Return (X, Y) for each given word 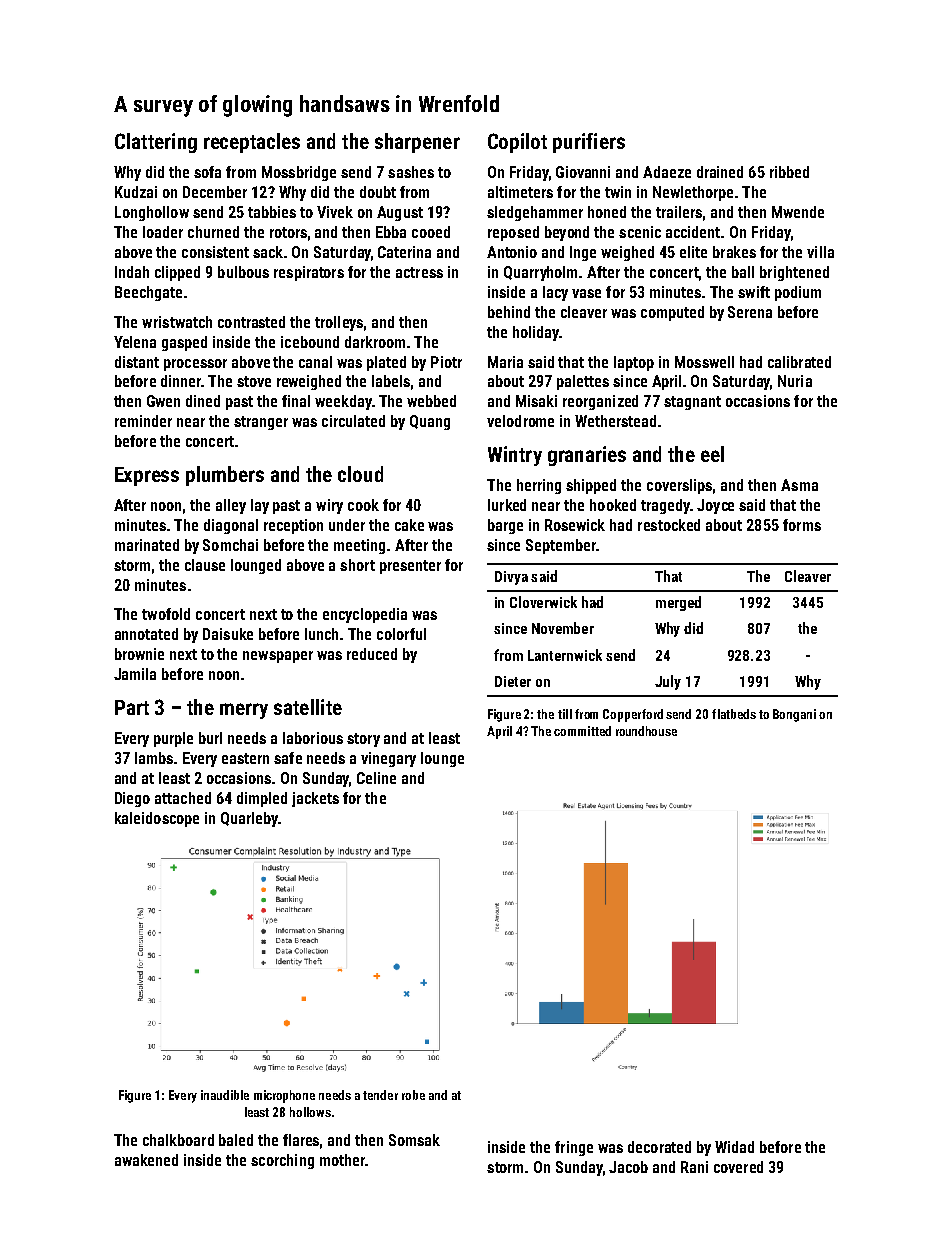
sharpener (417, 143)
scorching (282, 1161)
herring (539, 486)
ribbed (789, 172)
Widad (734, 1147)
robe (413, 1095)
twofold (166, 614)
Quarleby (249, 819)
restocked (669, 525)
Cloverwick (543, 602)
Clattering (156, 143)
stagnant (692, 403)
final (296, 401)
